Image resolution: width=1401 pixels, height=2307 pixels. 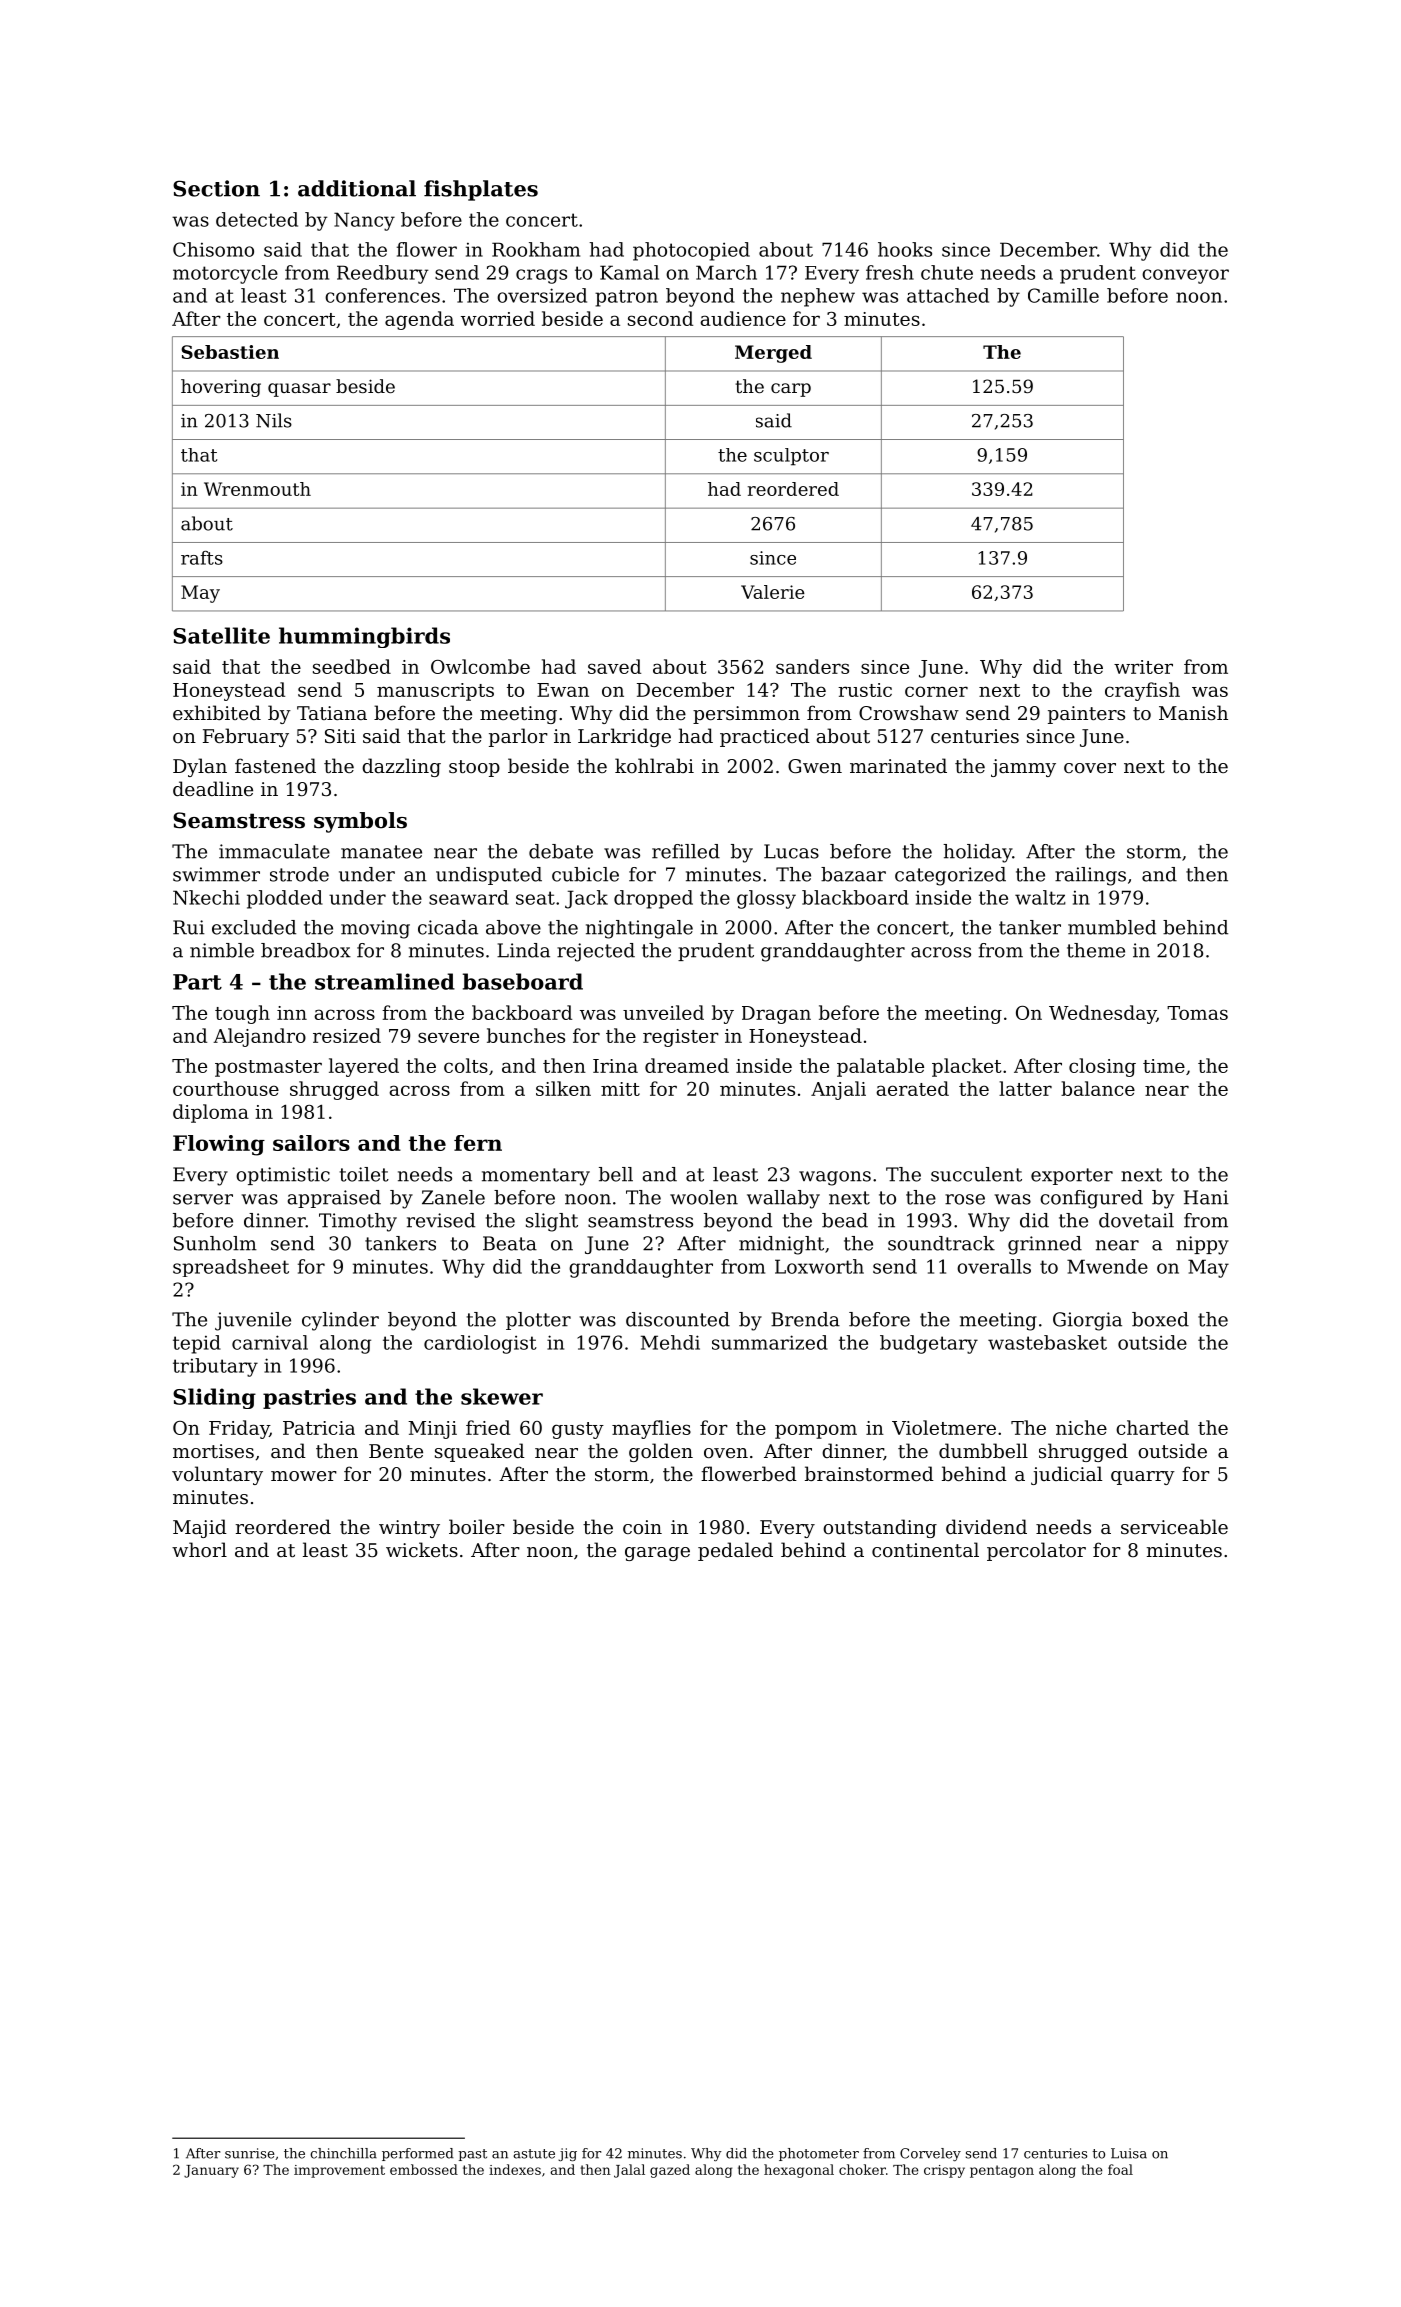 What do you see at coordinates (199, 1549) in the screenshot?
I see `whorl` at bounding box center [199, 1549].
